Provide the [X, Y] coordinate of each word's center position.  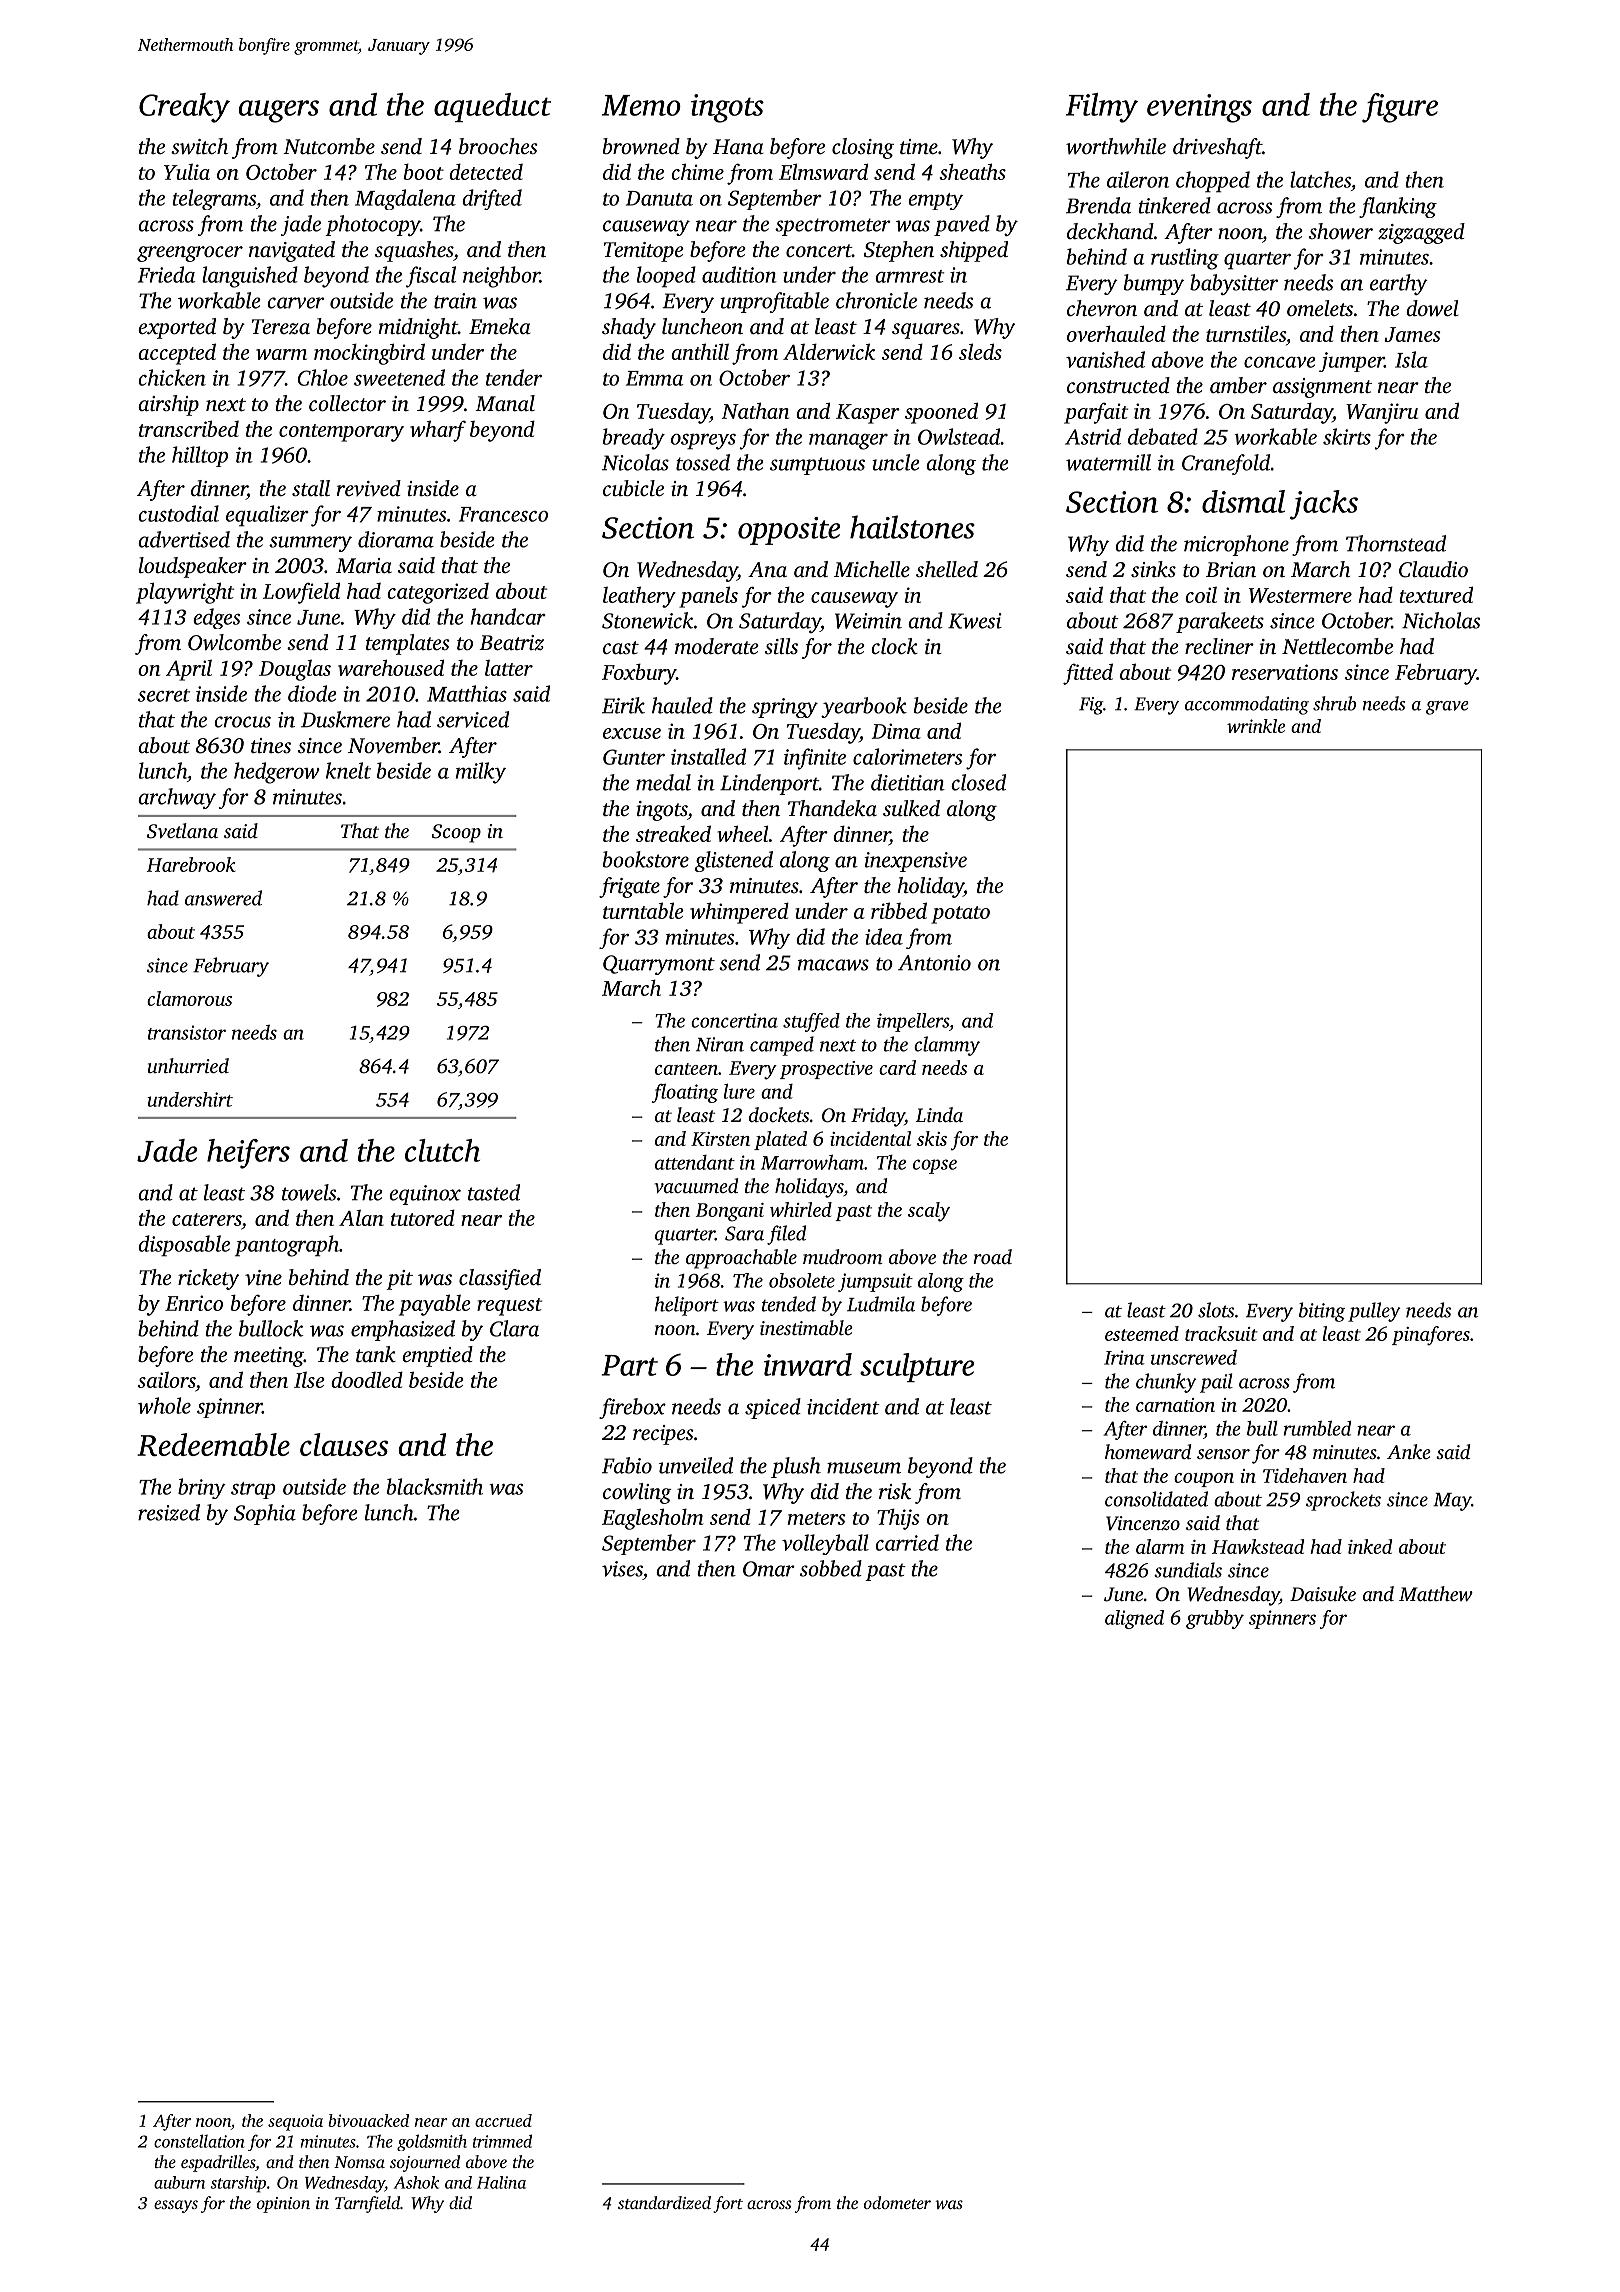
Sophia [265, 1514]
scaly [929, 1212]
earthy [1399, 284]
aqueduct [492, 107]
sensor [1223, 1454]
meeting [269, 1357]
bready [634, 439]
